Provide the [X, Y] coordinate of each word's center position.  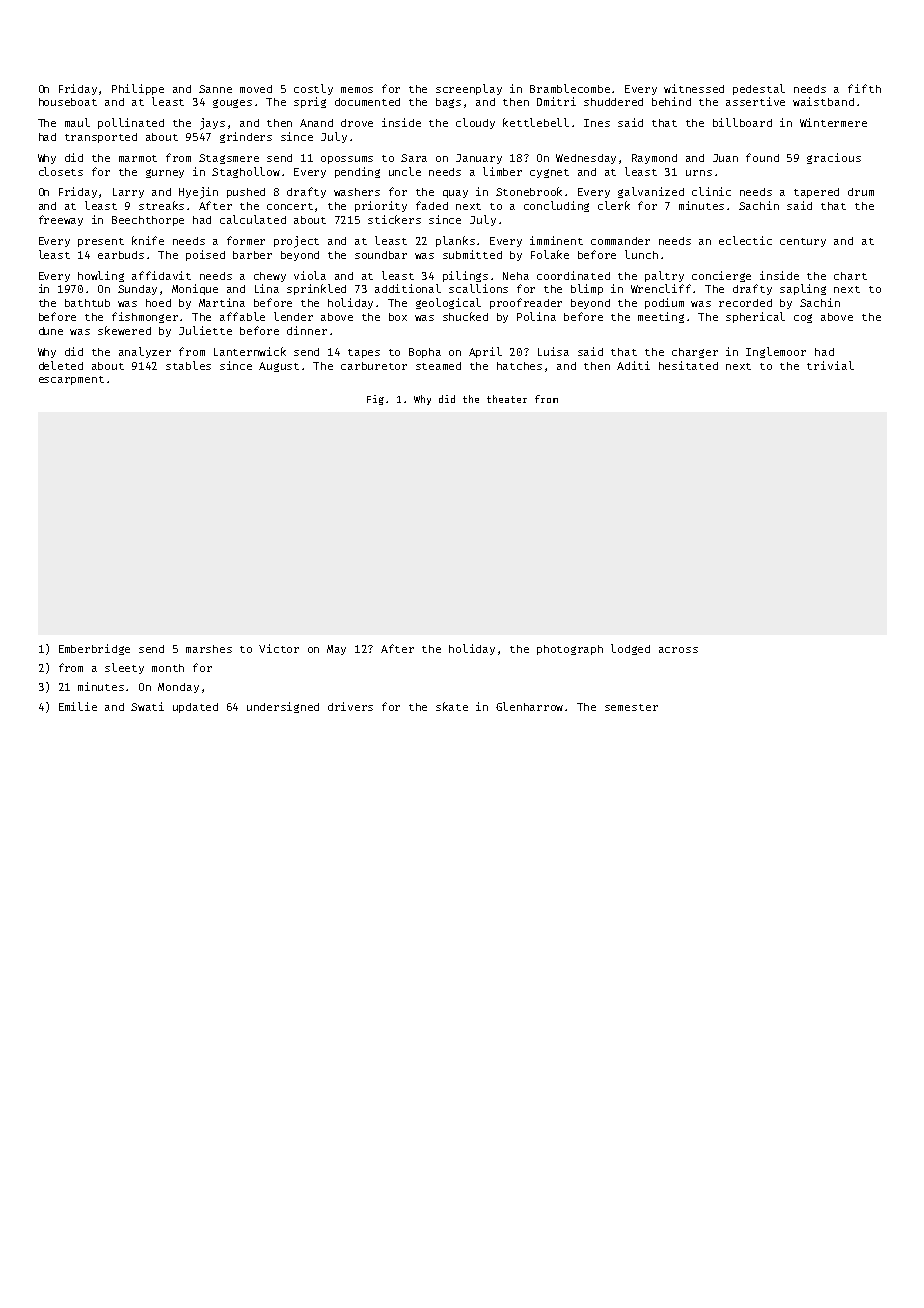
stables [188, 365]
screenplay [469, 89]
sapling [803, 289]
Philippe [138, 89]
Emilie [78, 706]
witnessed [694, 88]
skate [452, 706]
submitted [472, 254]
